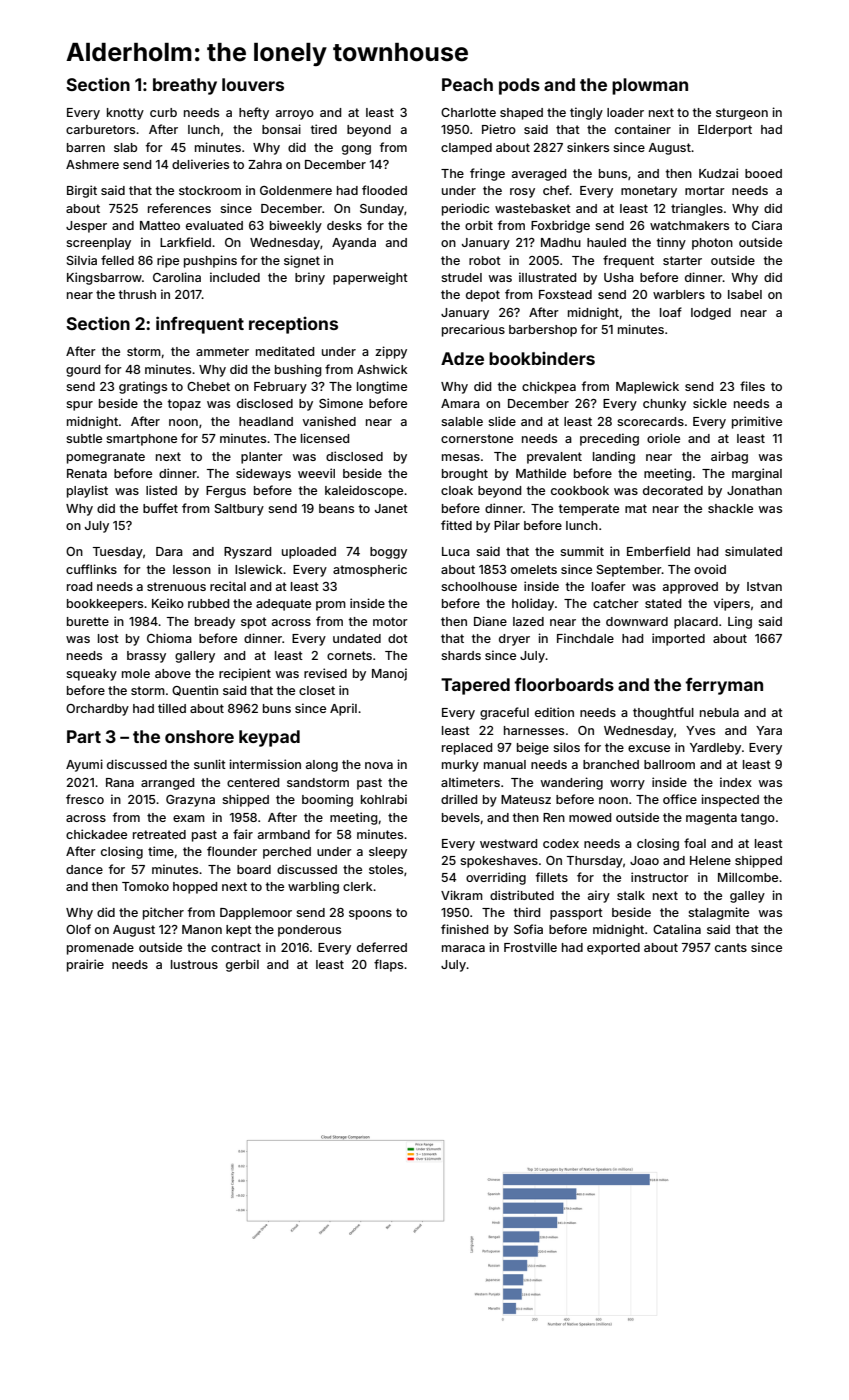 The height and width of the screenshot is (1400, 849). I want to click on tango, so click(758, 819).
